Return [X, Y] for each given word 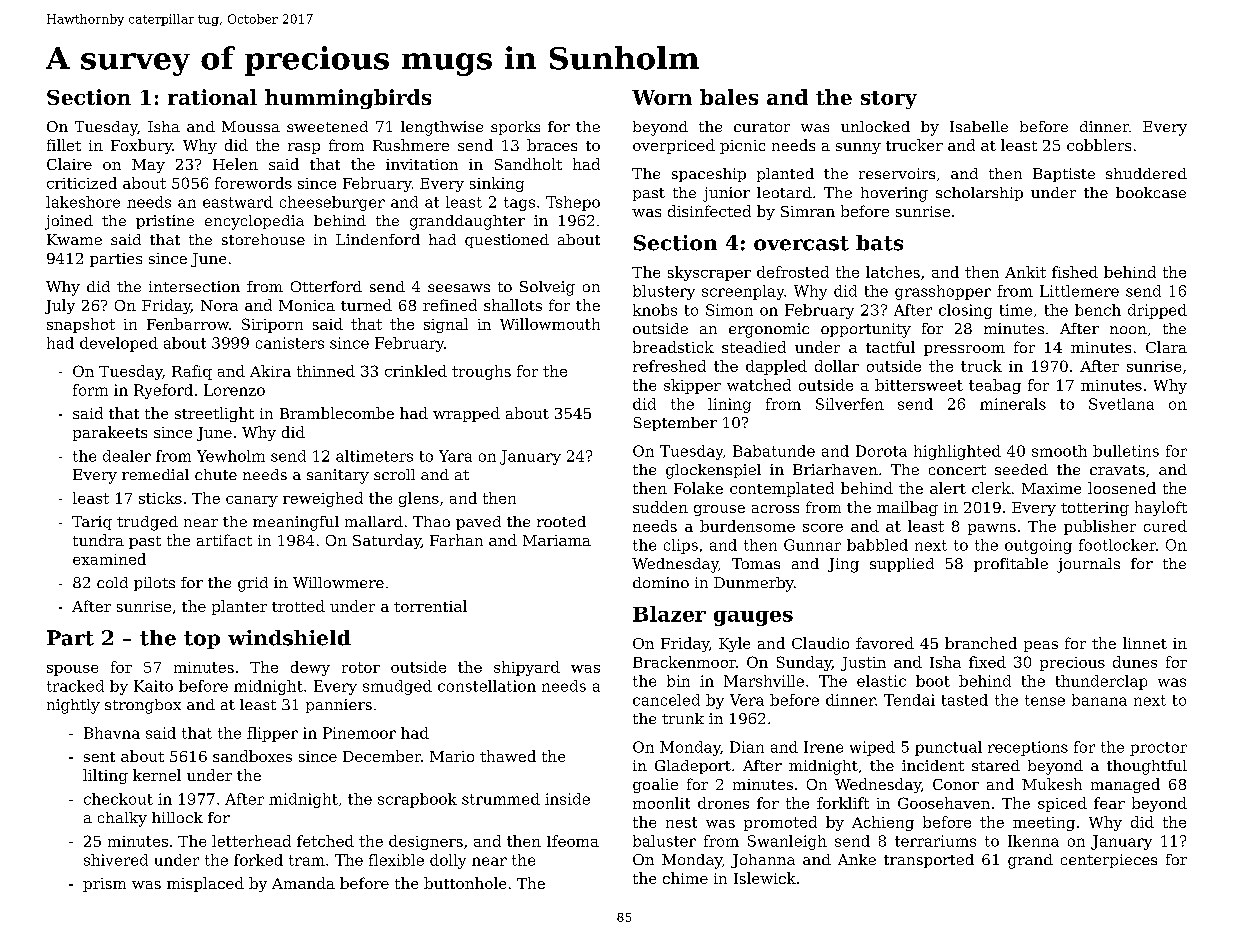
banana [1099, 700]
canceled [666, 700]
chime [685, 878]
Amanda [303, 883]
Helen [235, 164]
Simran [808, 211]
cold [112, 582]
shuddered [1146, 173]
